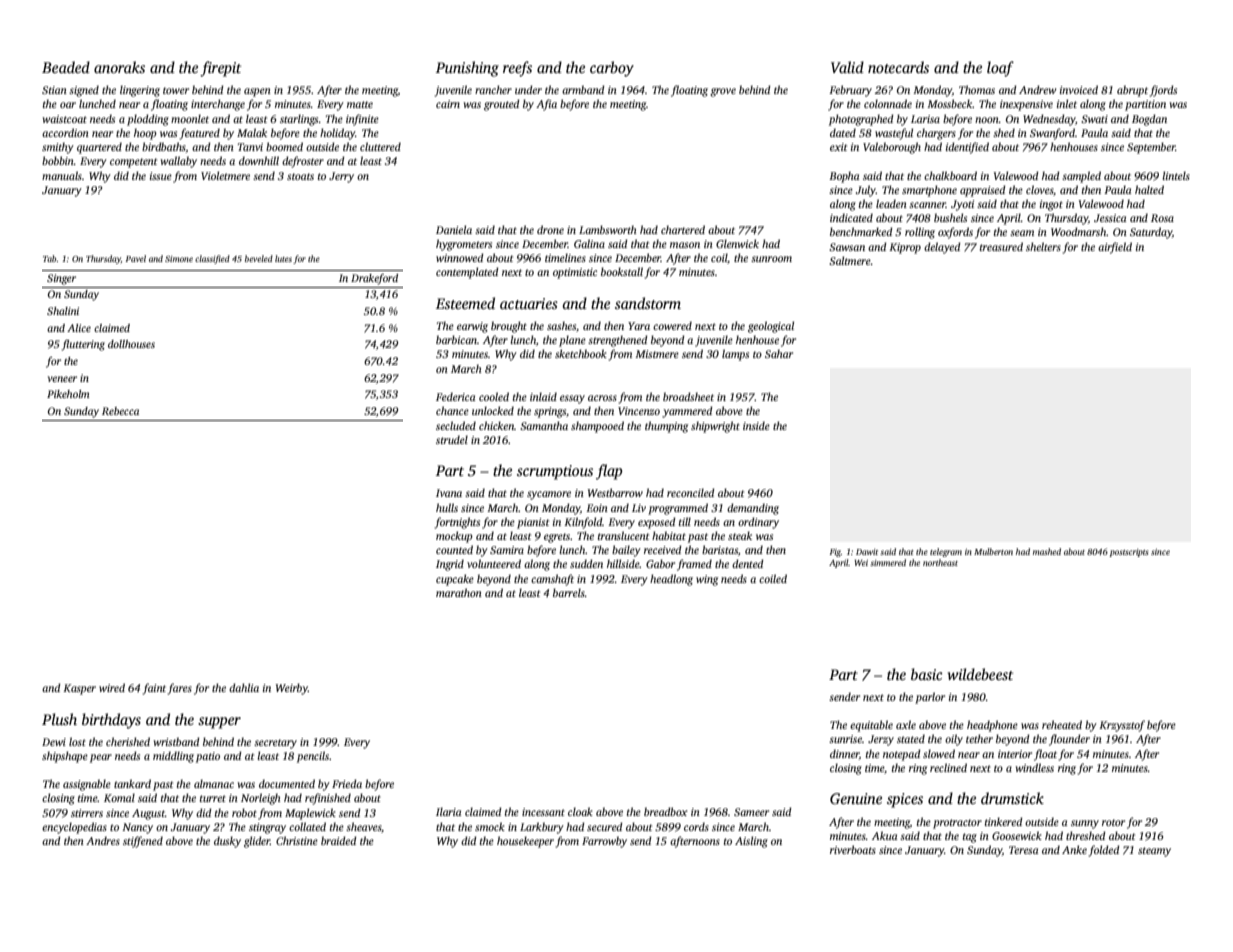 Image resolution: width=1233 pixels, height=952 pixels. What do you see at coordinates (517, 69) in the document?
I see `reefs` at bounding box center [517, 69].
